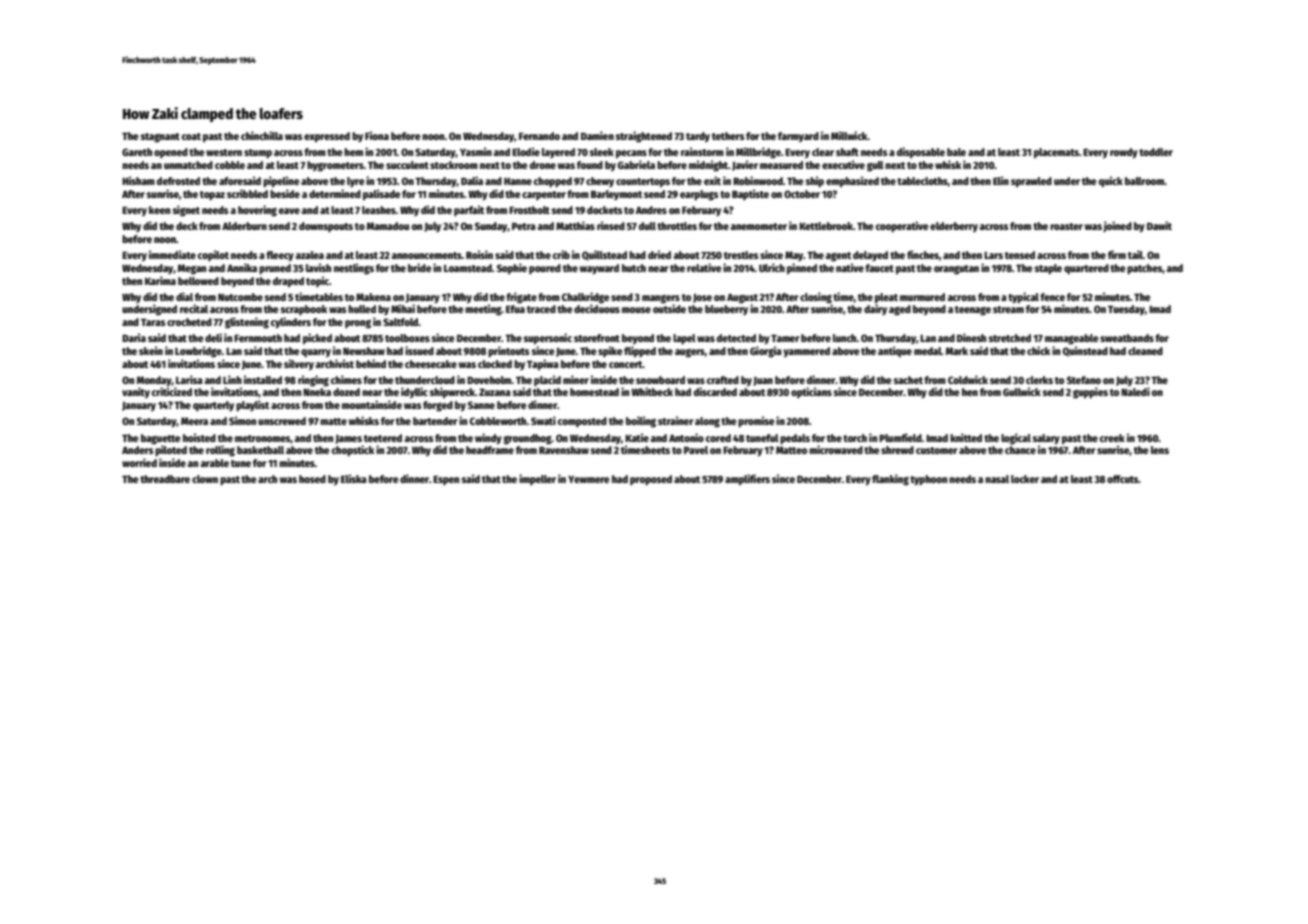  I want to click on strainer, so click(675, 420).
